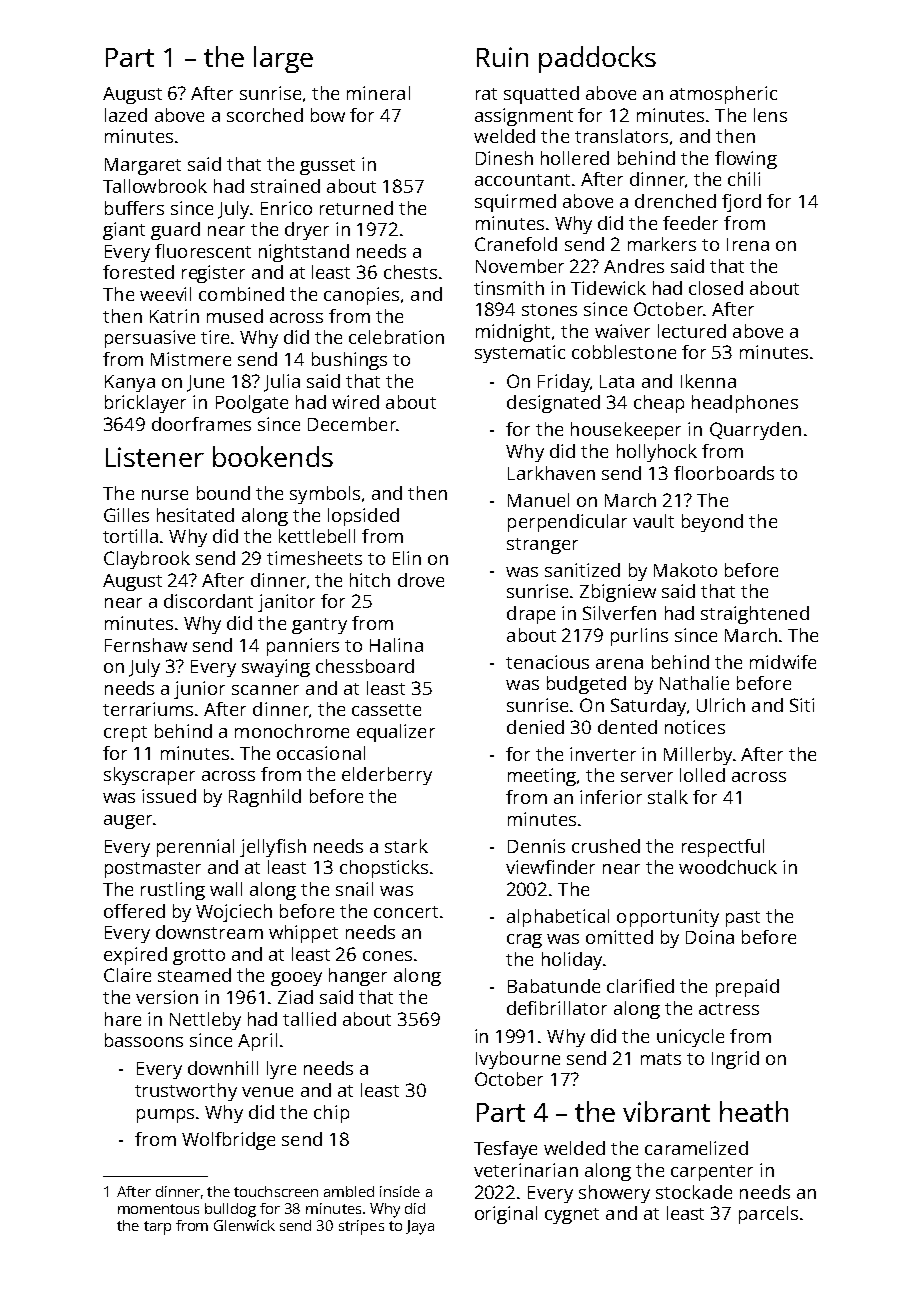 The image size is (924, 1308). I want to click on chip, so click(331, 1114).
